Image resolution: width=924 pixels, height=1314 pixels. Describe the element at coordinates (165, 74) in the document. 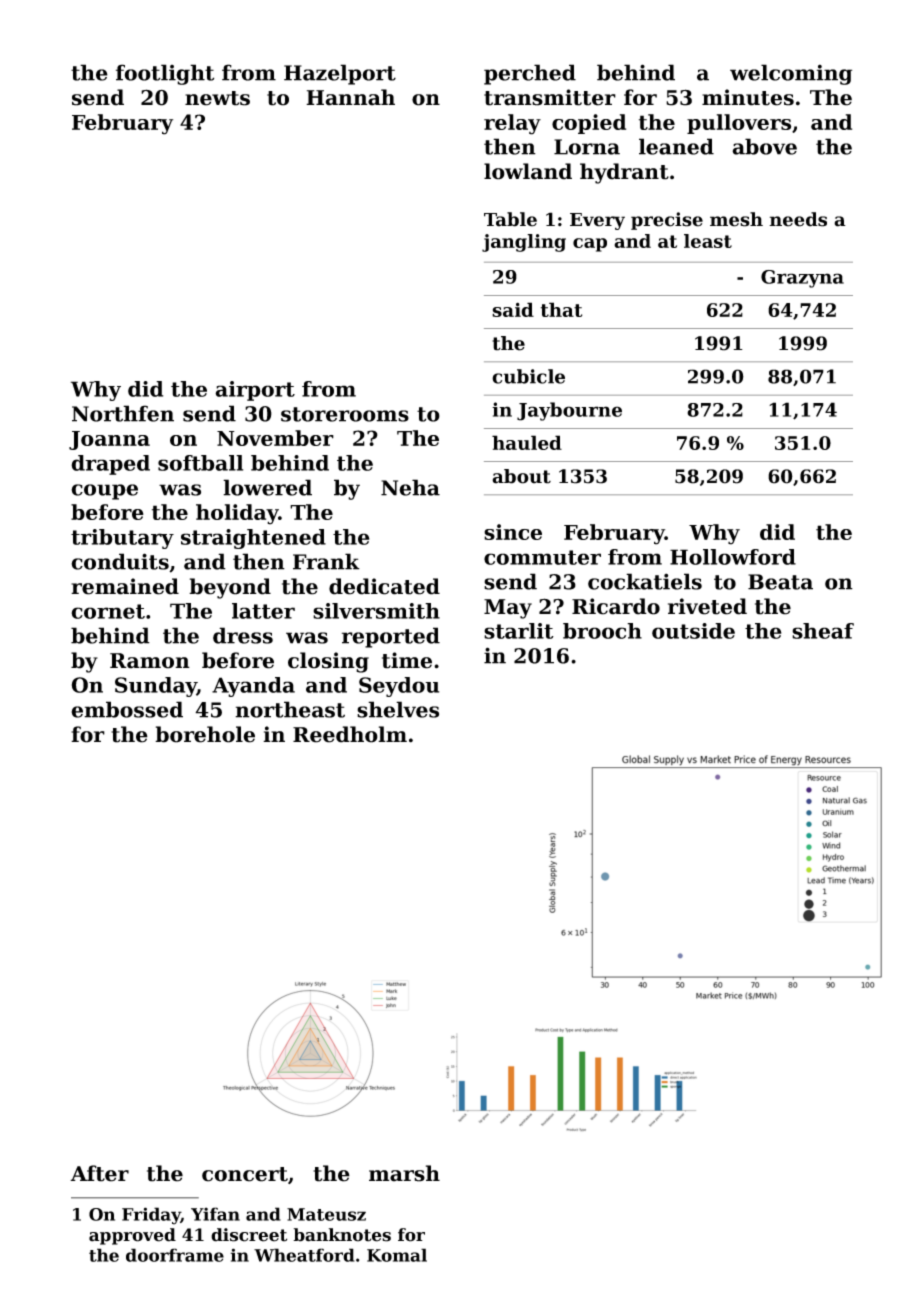

I see `footlight` at that location.
